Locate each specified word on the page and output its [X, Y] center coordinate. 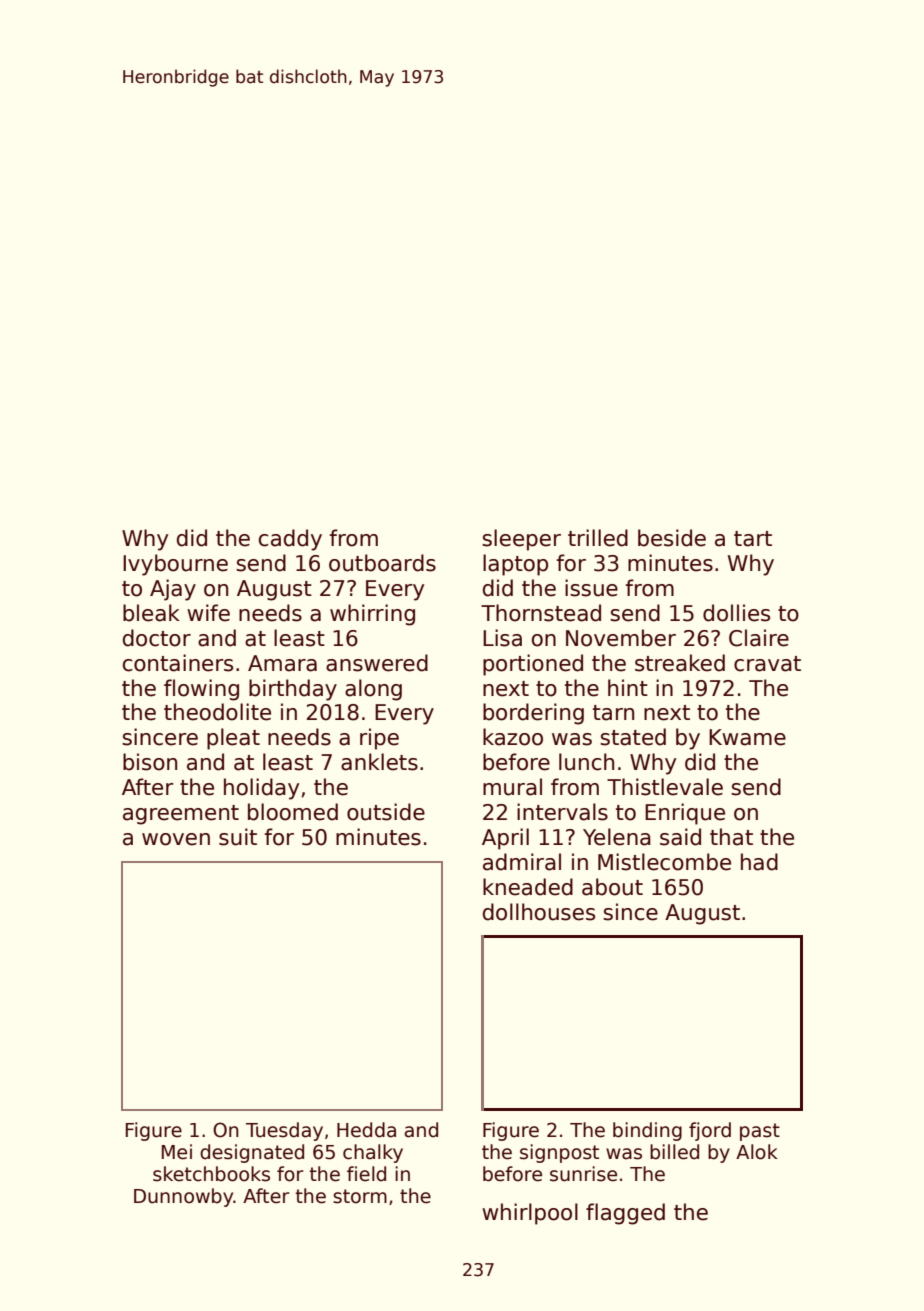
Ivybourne [175, 565]
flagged [625, 1214]
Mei [177, 1152]
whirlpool [530, 1214]
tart [753, 539]
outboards [382, 563]
